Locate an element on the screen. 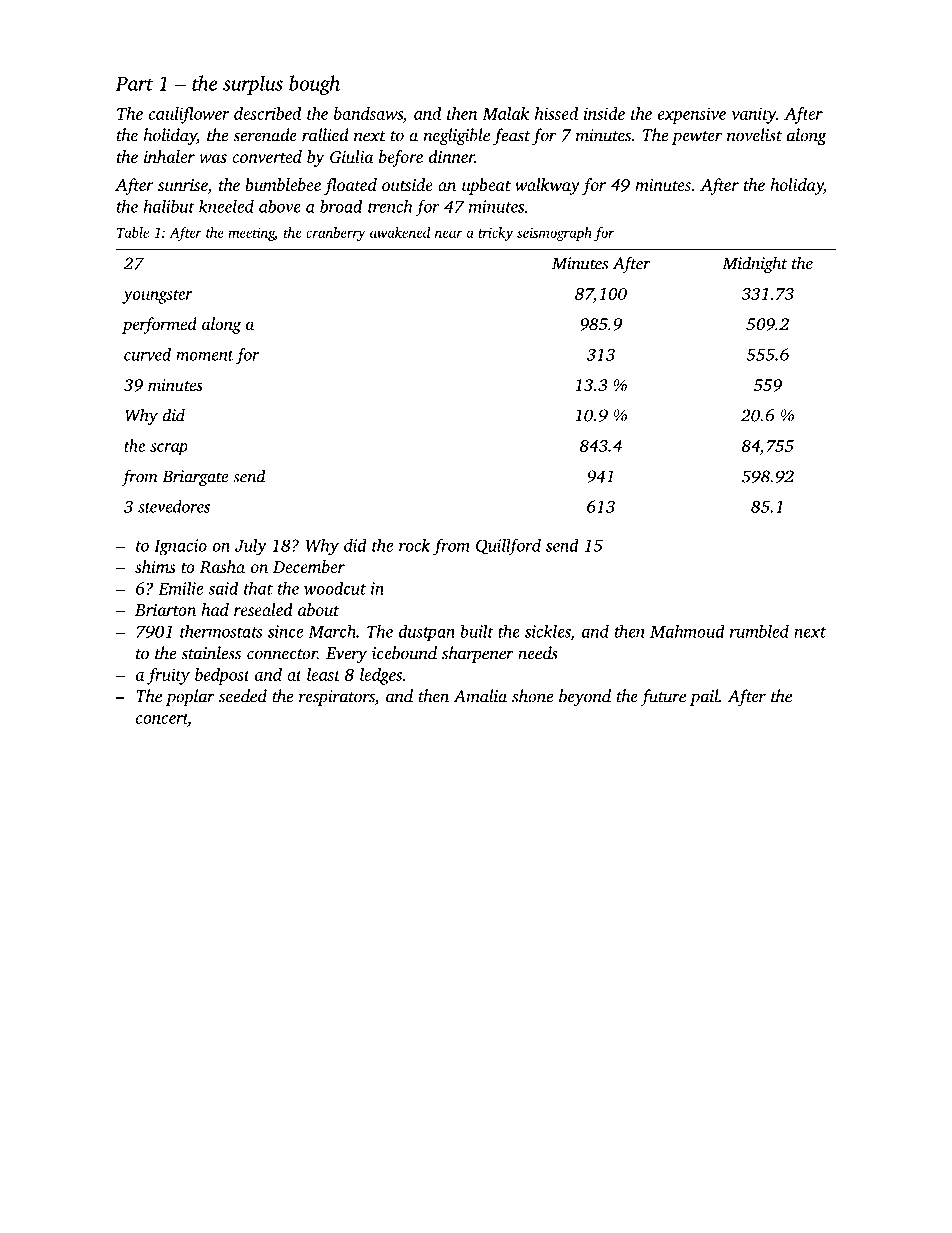 The image size is (952, 1233). expensive is located at coordinates (692, 115).
